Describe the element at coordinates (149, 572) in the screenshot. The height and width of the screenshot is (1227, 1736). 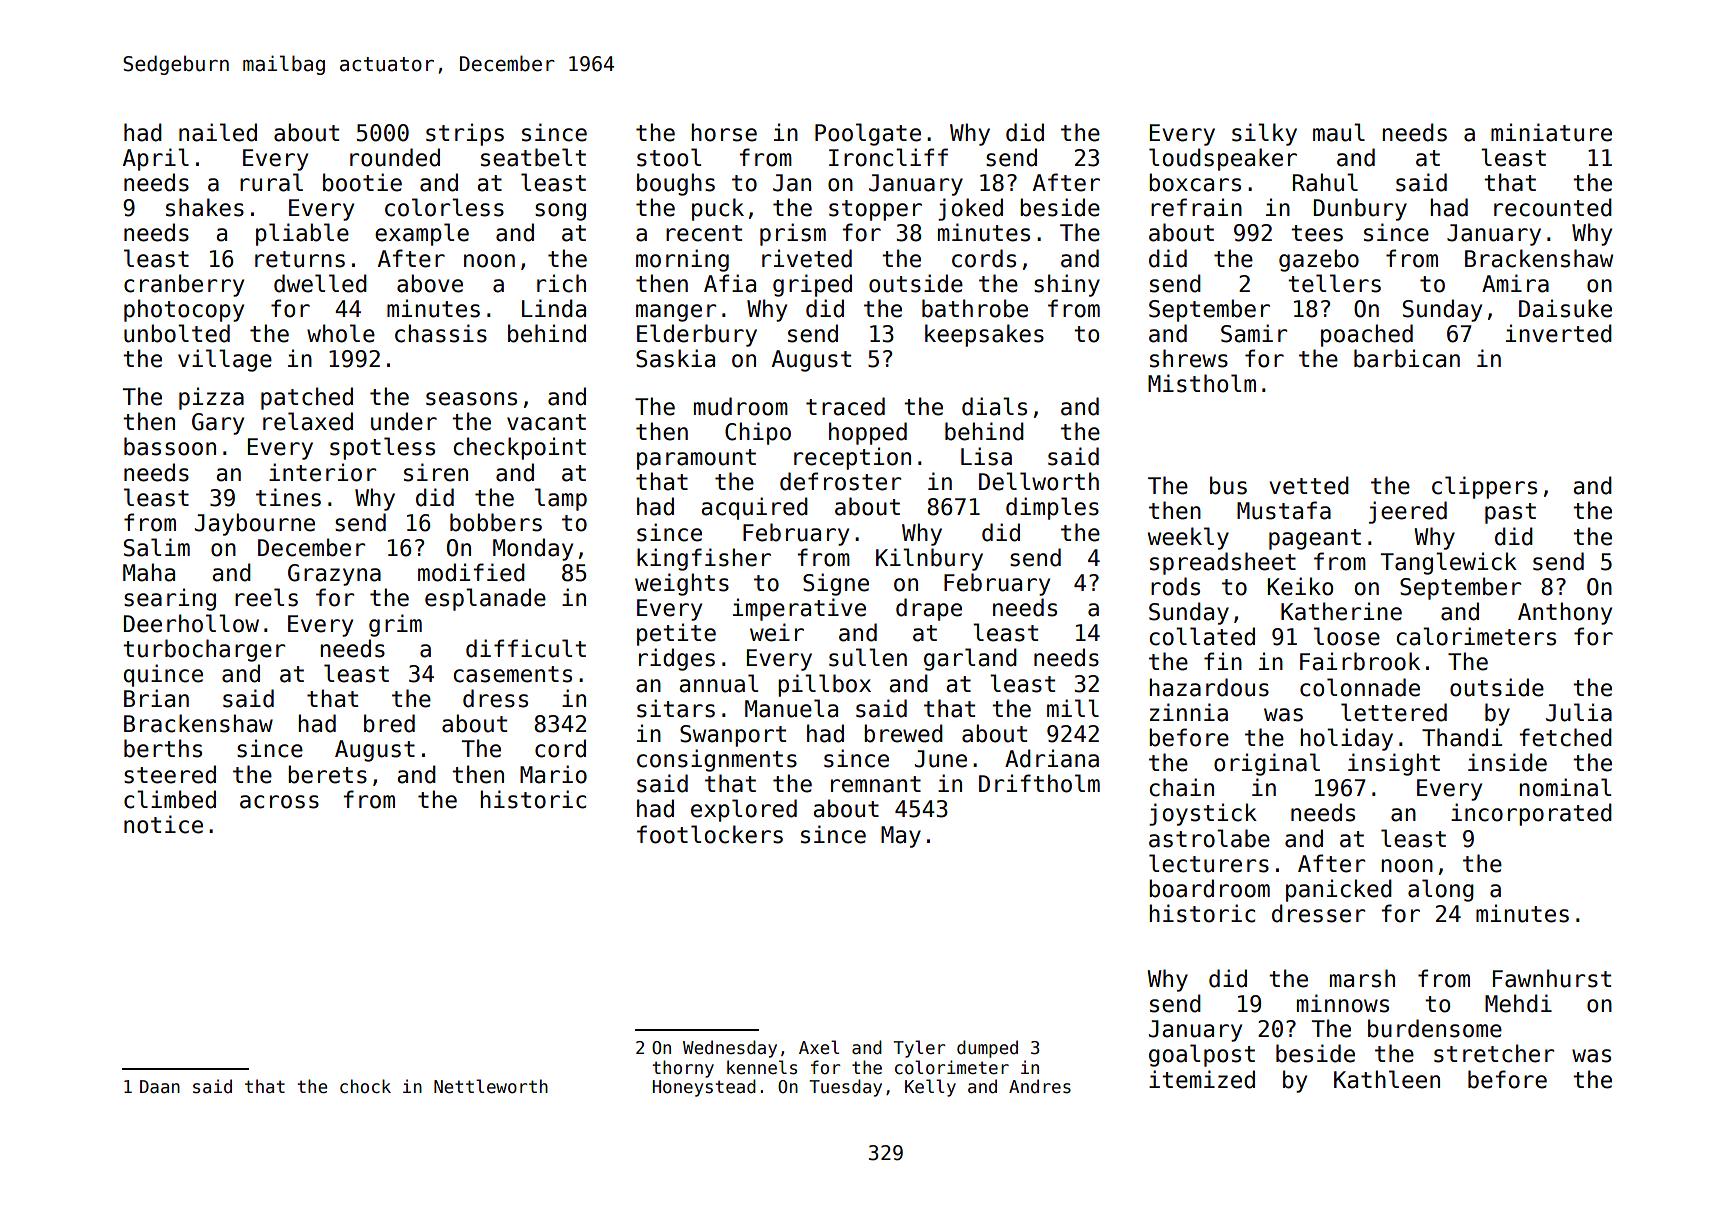
I see `Maha` at that location.
